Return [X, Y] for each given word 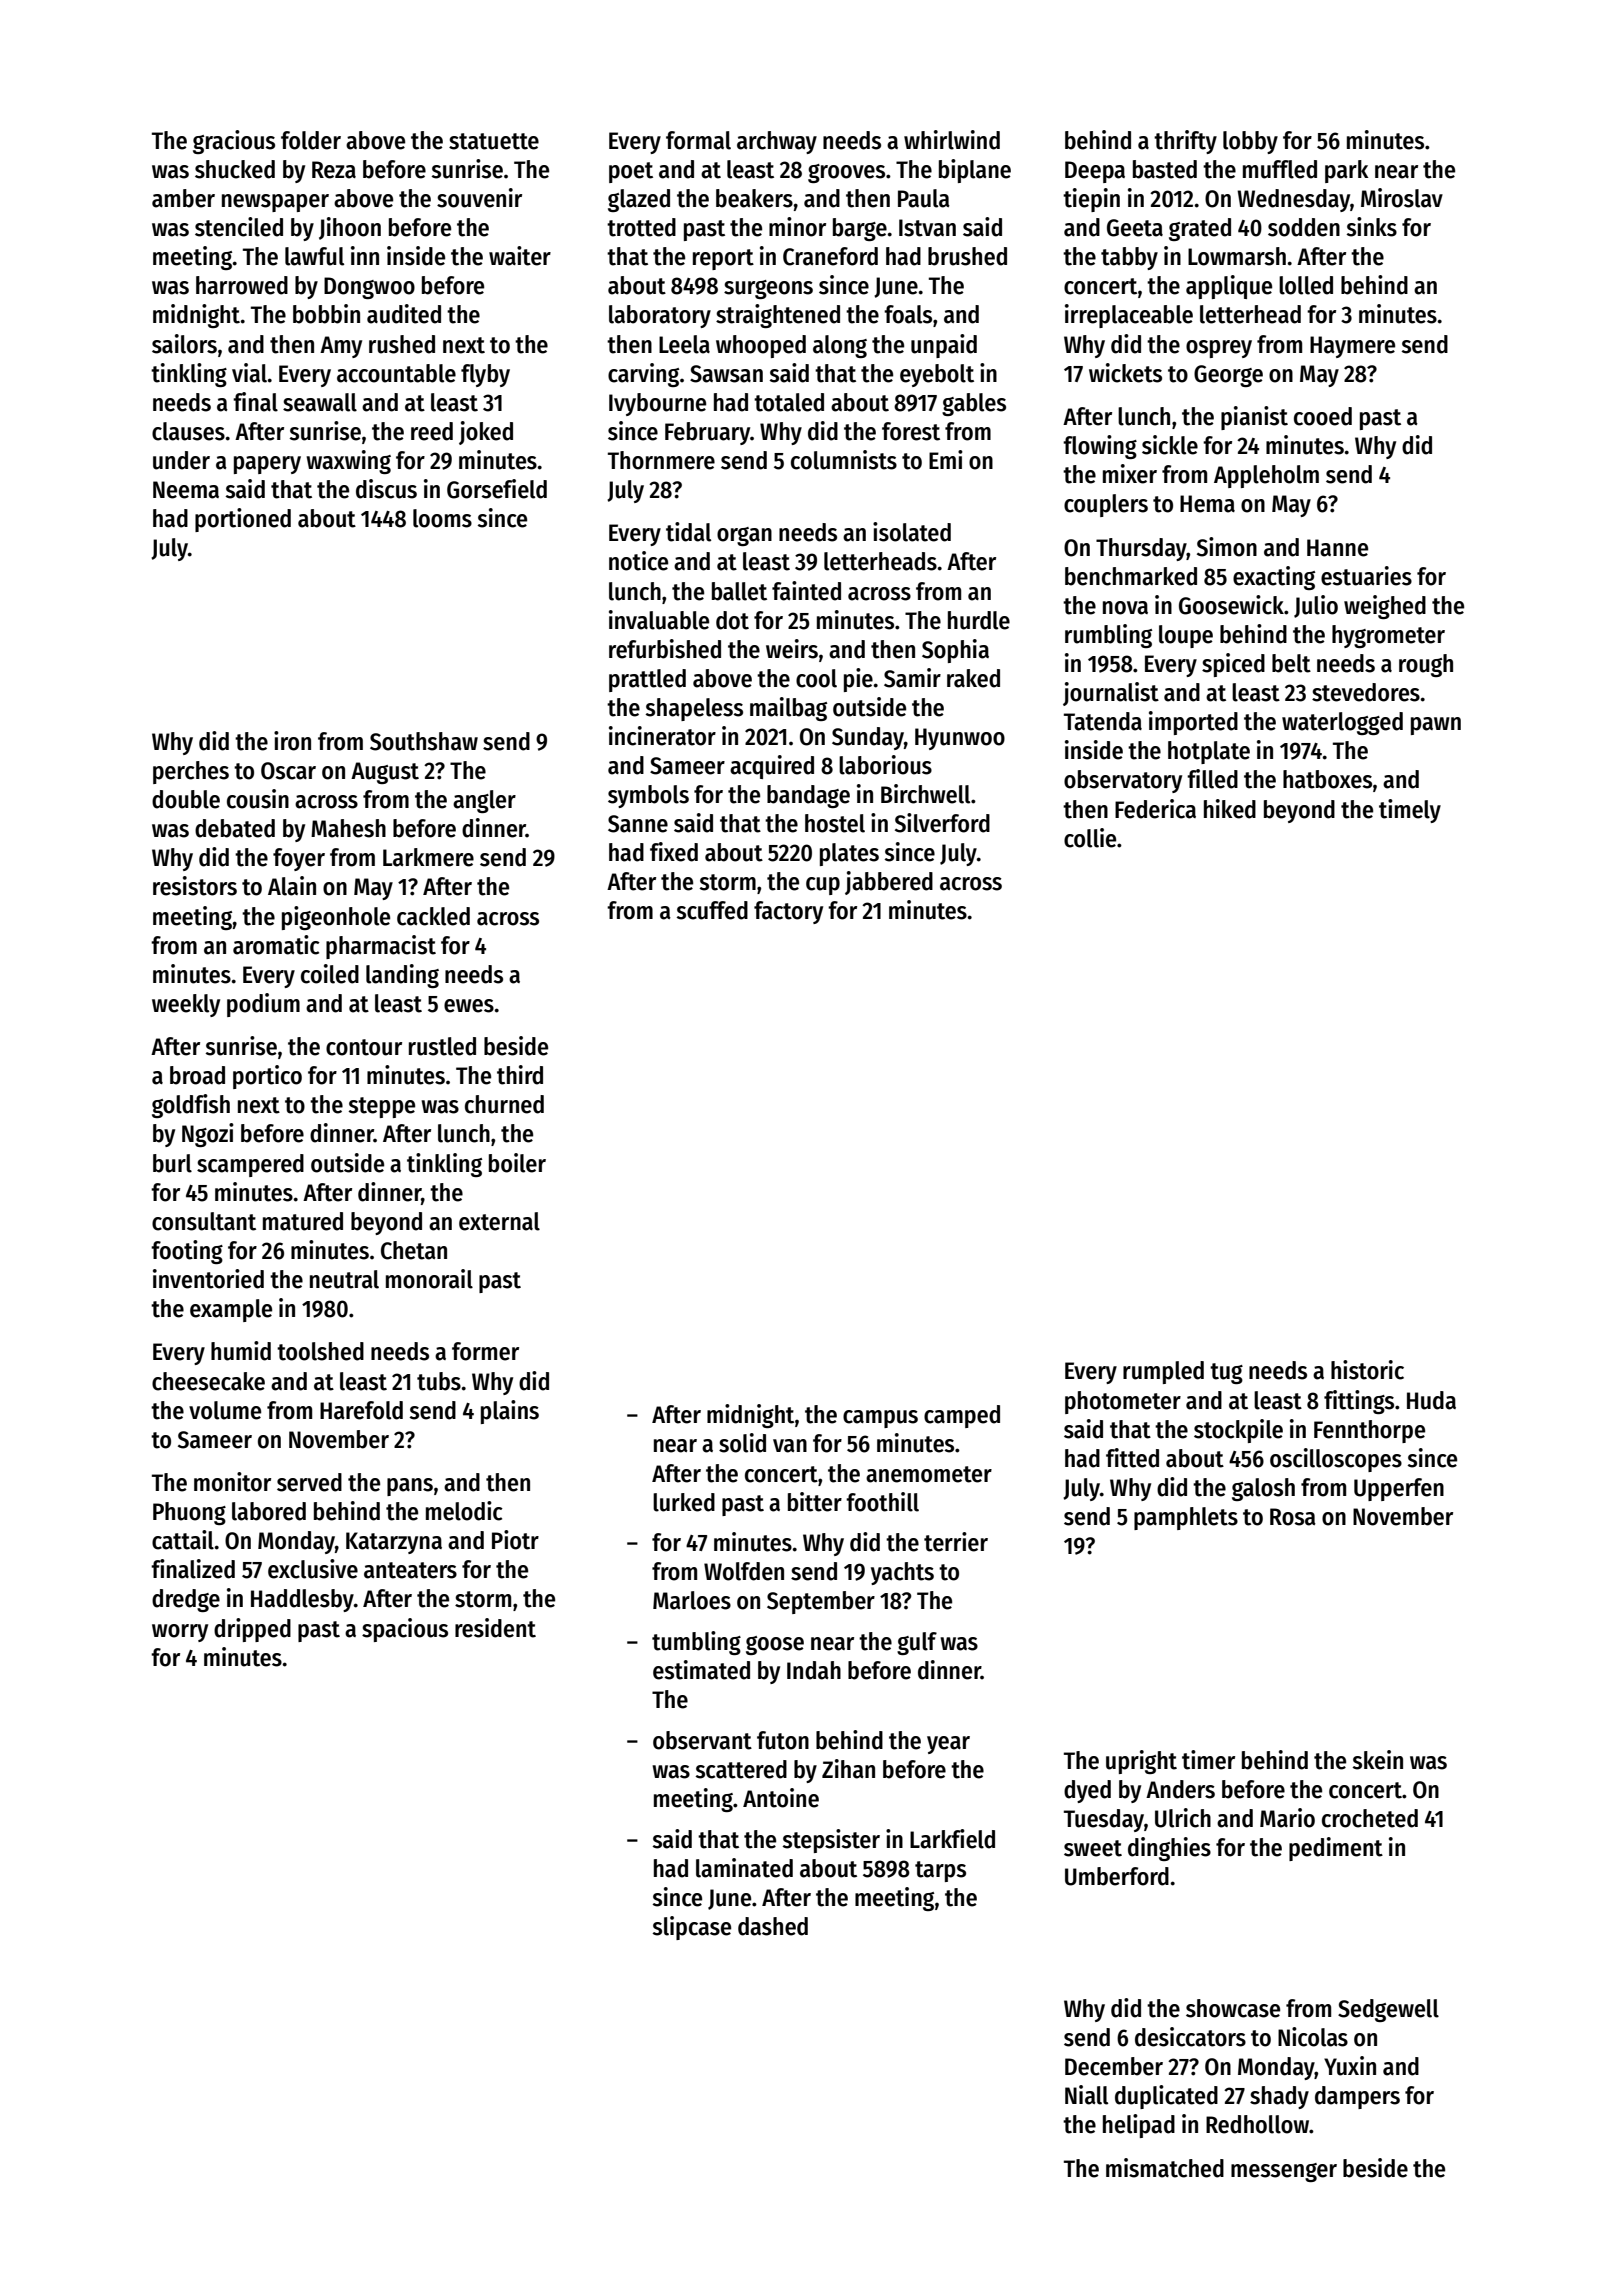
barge [860, 229]
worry [180, 1633]
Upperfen [1399, 1489]
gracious [234, 142]
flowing [1100, 447]
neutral [344, 1279]
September [821, 1602]
